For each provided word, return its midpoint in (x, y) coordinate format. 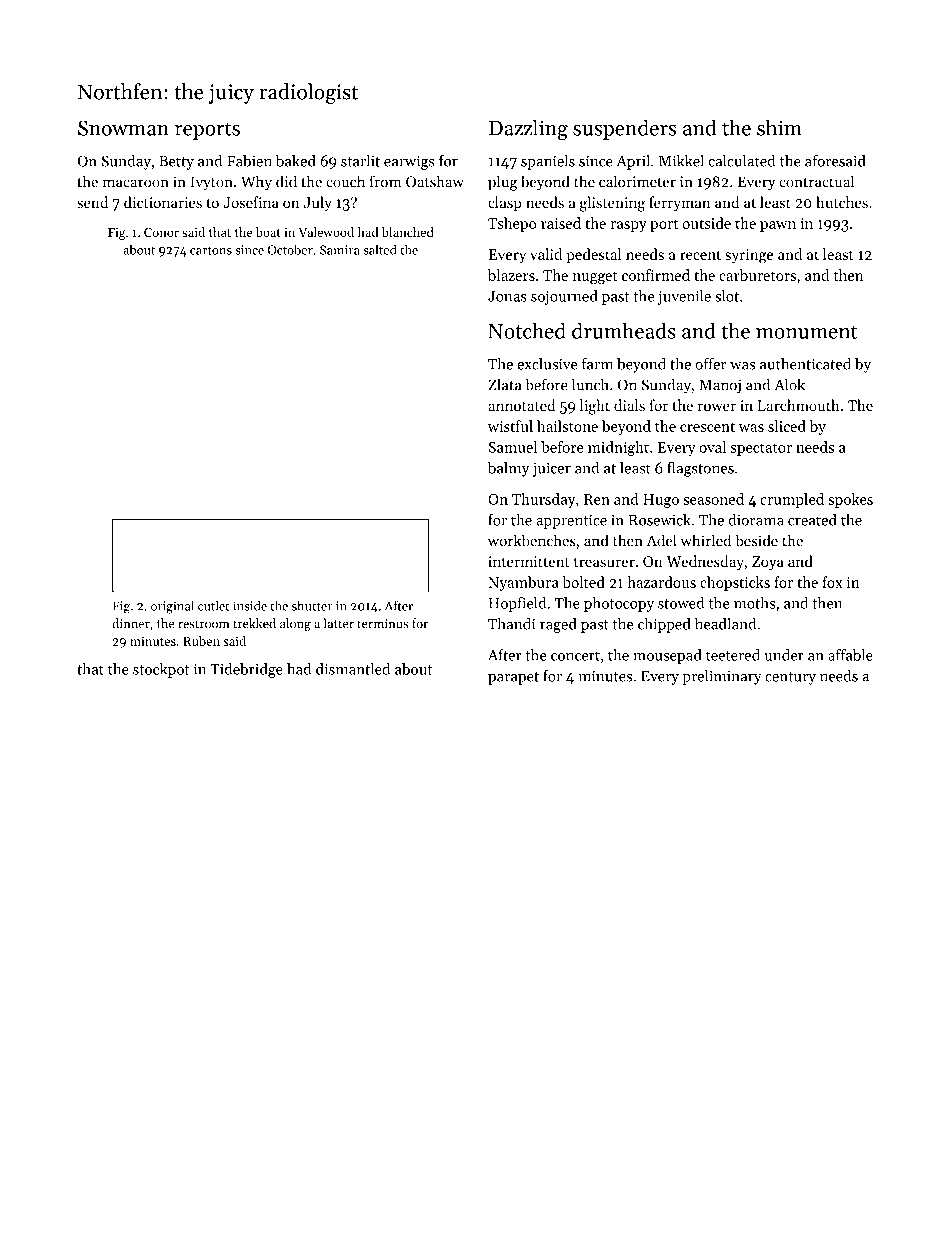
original (172, 607)
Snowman (123, 128)
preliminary (722, 677)
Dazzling (528, 130)
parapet (513, 678)
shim (779, 127)
